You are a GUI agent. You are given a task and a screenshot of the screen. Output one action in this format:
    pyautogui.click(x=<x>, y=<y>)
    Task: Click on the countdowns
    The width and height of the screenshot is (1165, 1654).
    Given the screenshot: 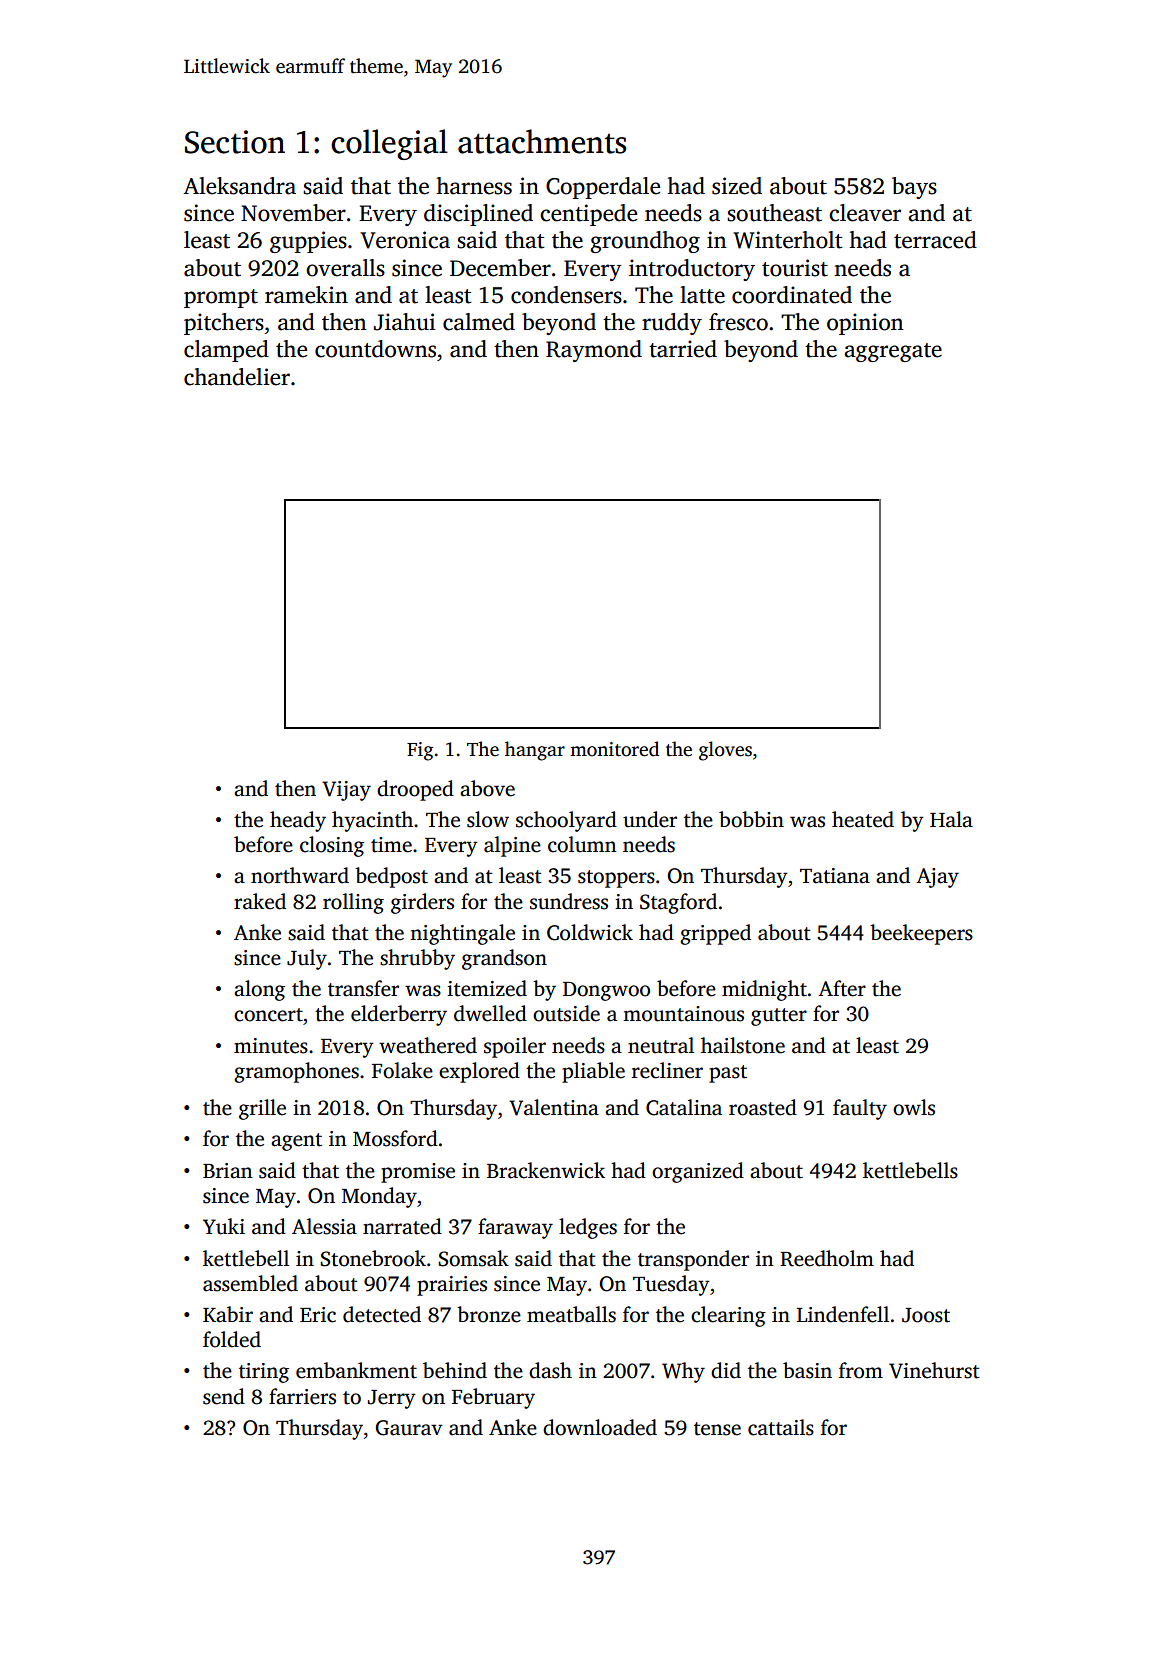 What is the action you would take?
    pyautogui.click(x=375, y=349)
